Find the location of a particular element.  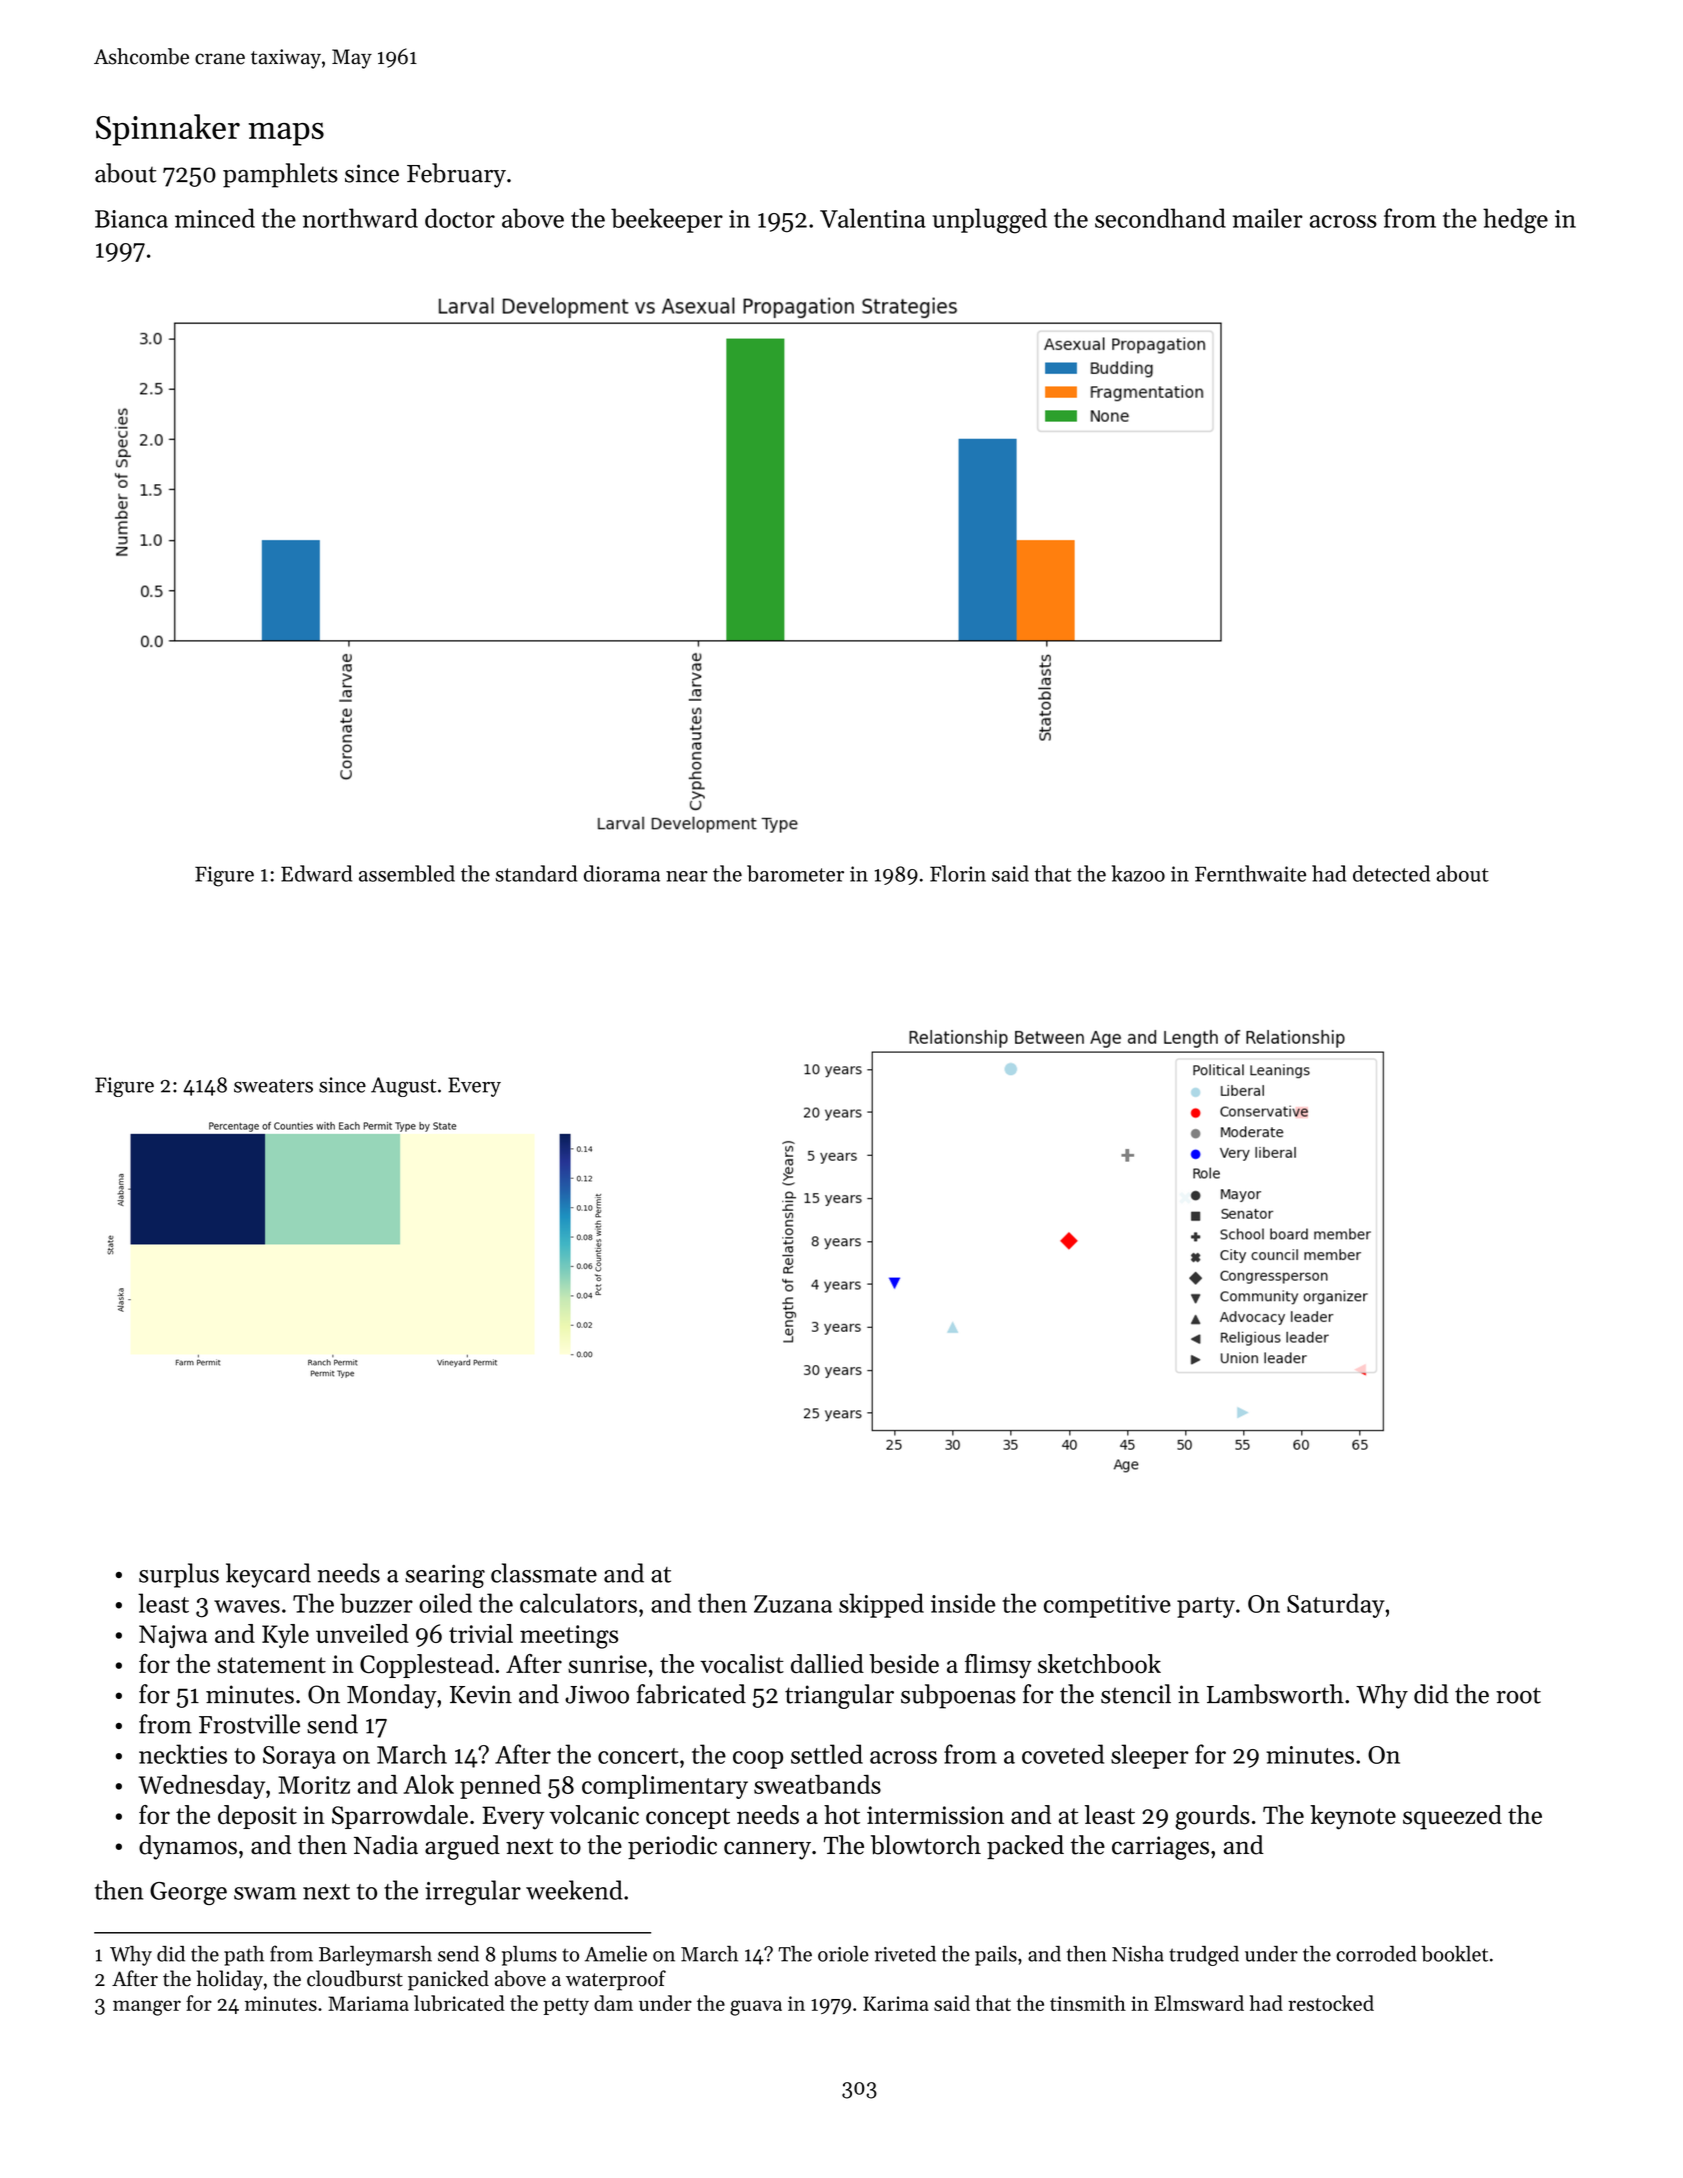

Florin is located at coordinates (958, 873).
